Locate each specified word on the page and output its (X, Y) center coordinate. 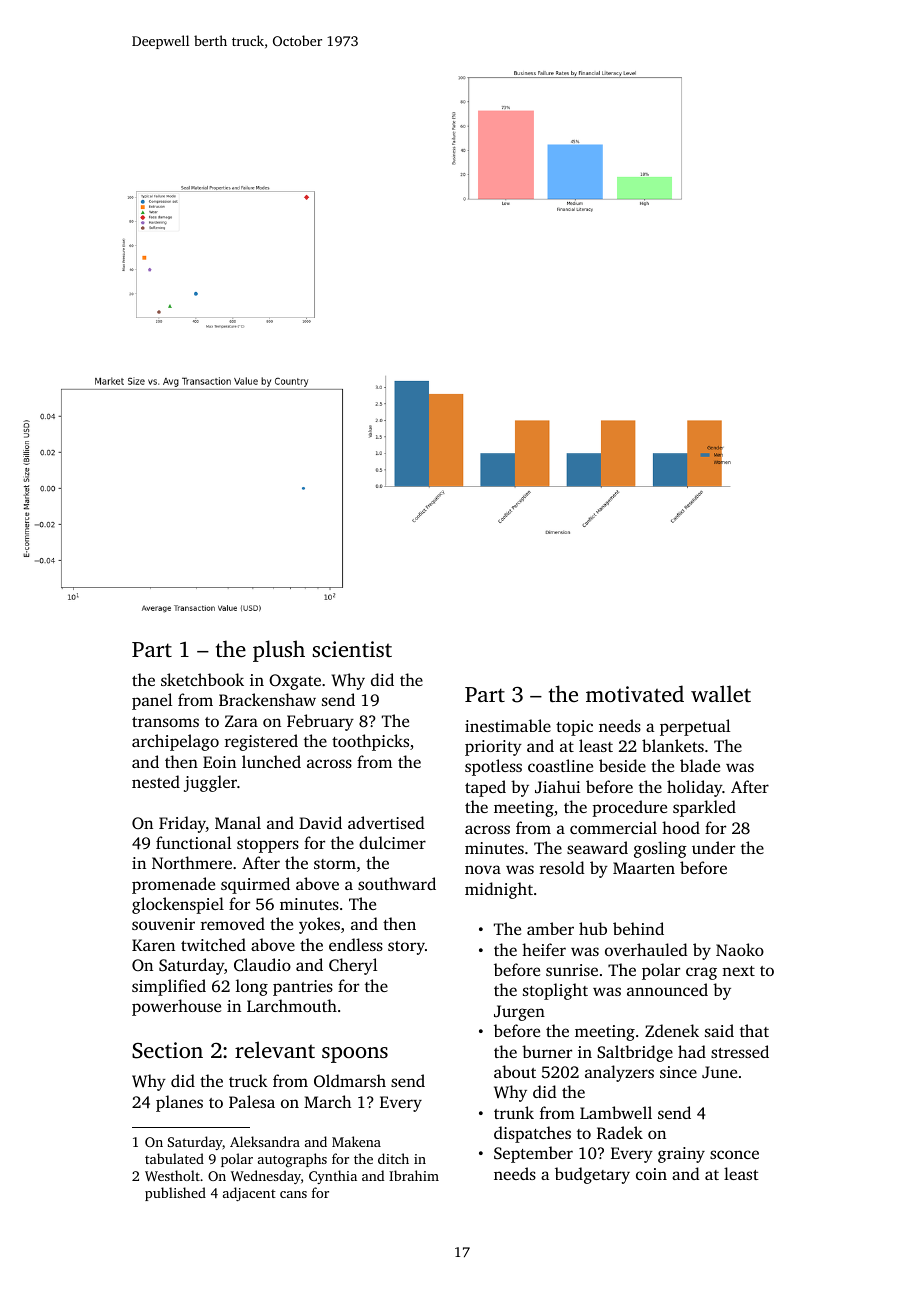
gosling (660, 849)
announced (667, 989)
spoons (355, 1055)
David (320, 822)
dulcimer (392, 842)
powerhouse (176, 1007)
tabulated (174, 1158)
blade (700, 765)
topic (574, 728)
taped (485, 788)
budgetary (592, 1175)
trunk (514, 1112)
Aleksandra (265, 1141)
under (713, 847)
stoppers (268, 846)
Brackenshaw (267, 699)
